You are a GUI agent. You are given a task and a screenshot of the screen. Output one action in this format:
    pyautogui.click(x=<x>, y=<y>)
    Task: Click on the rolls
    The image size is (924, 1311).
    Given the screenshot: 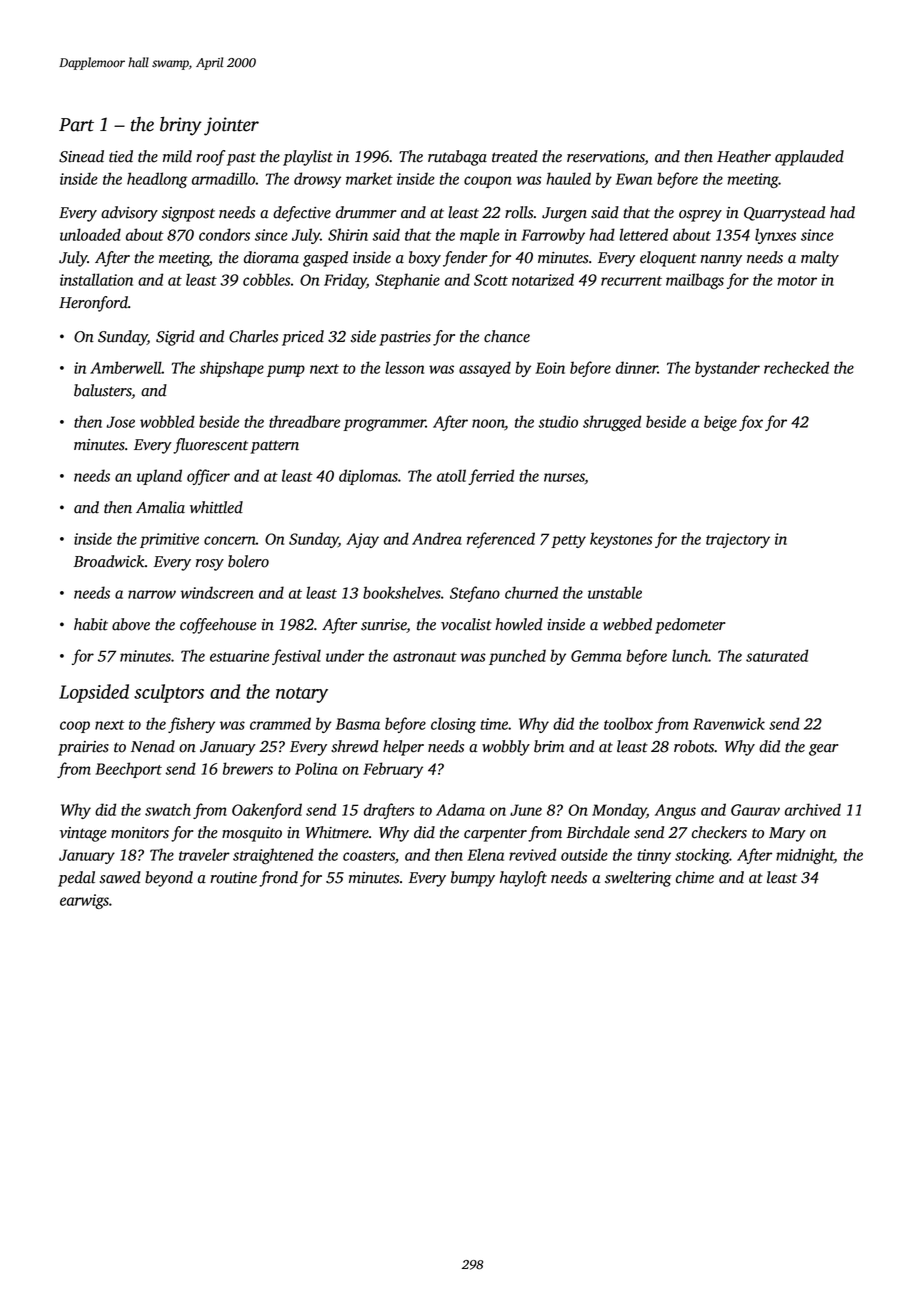 What is the action you would take?
    pyautogui.click(x=519, y=212)
